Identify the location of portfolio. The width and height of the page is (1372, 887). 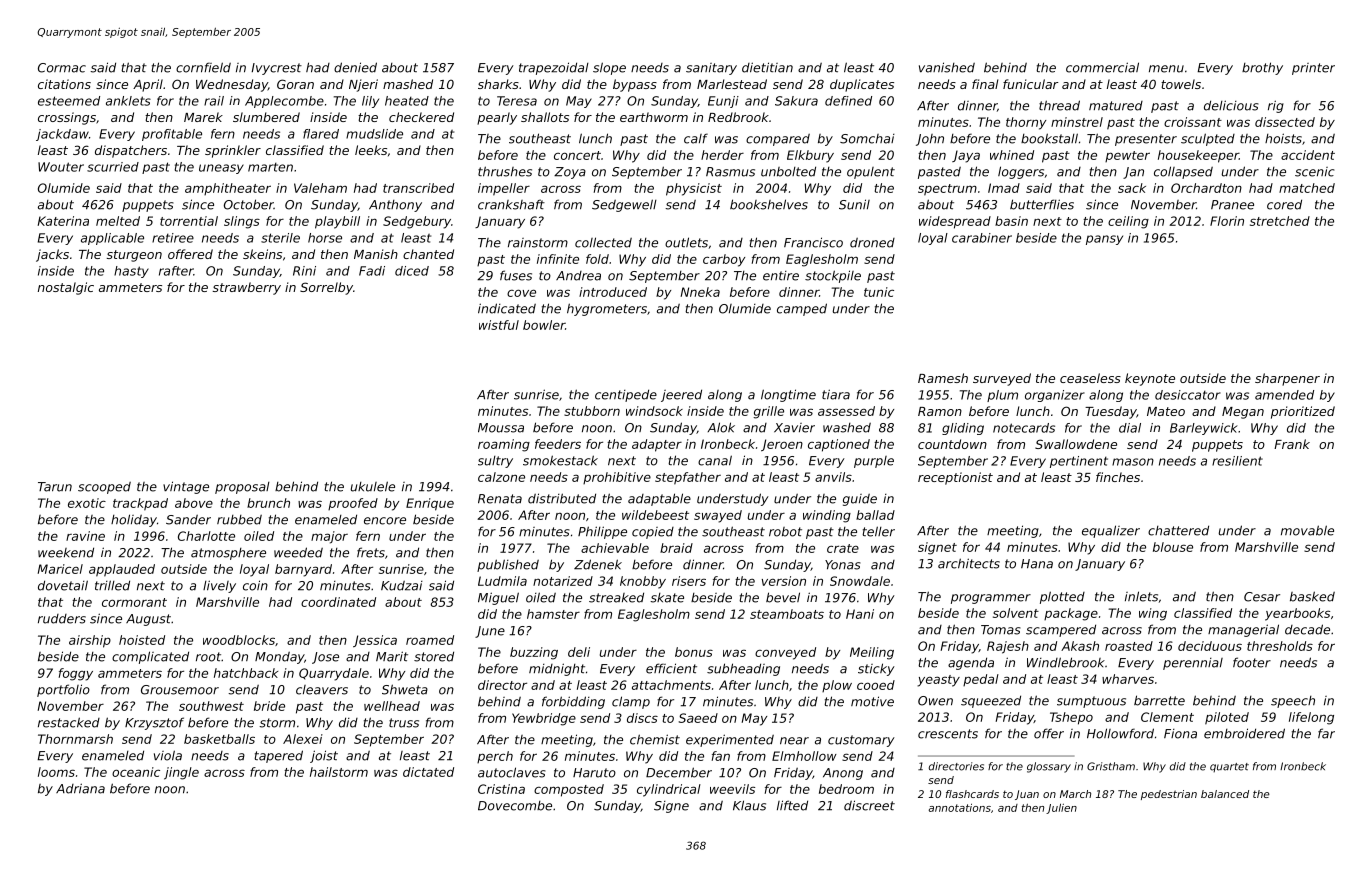
(63, 690).
